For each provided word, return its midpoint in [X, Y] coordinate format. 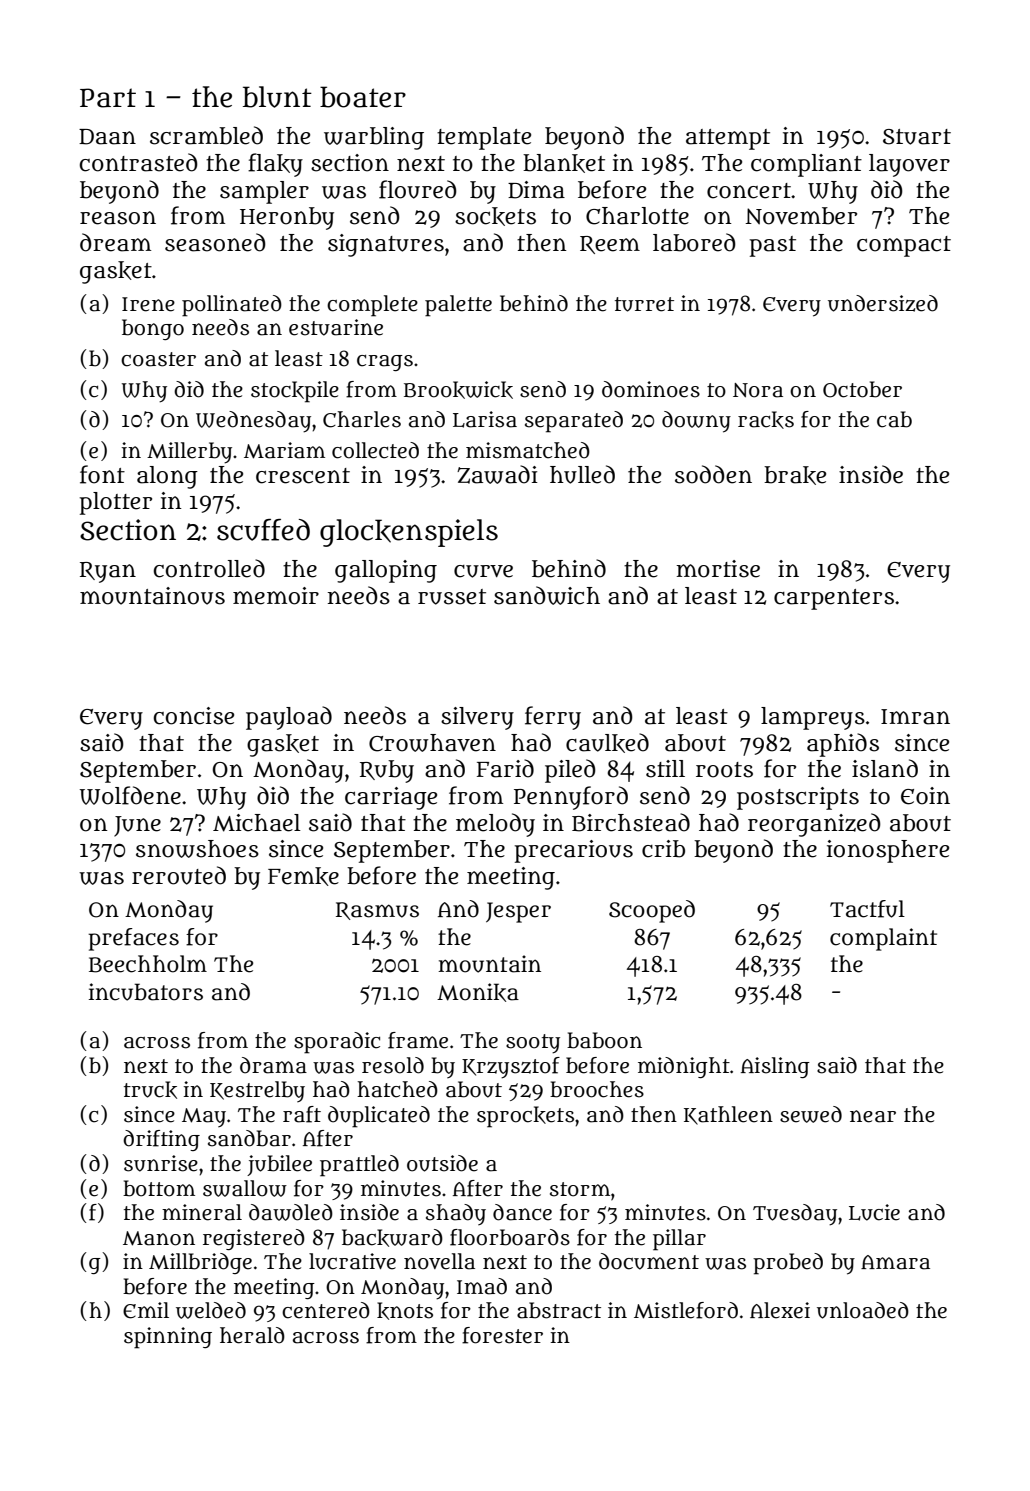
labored [694, 242]
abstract [559, 1310]
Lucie [874, 1212]
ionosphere [888, 851]
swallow [245, 1188]
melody [495, 825]
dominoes [651, 389]
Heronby [287, 218]
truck [150, 1090]
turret [644, 304]
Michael [257, 823]
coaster [158, 359]
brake [795, 475]
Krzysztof [511, 1068]
